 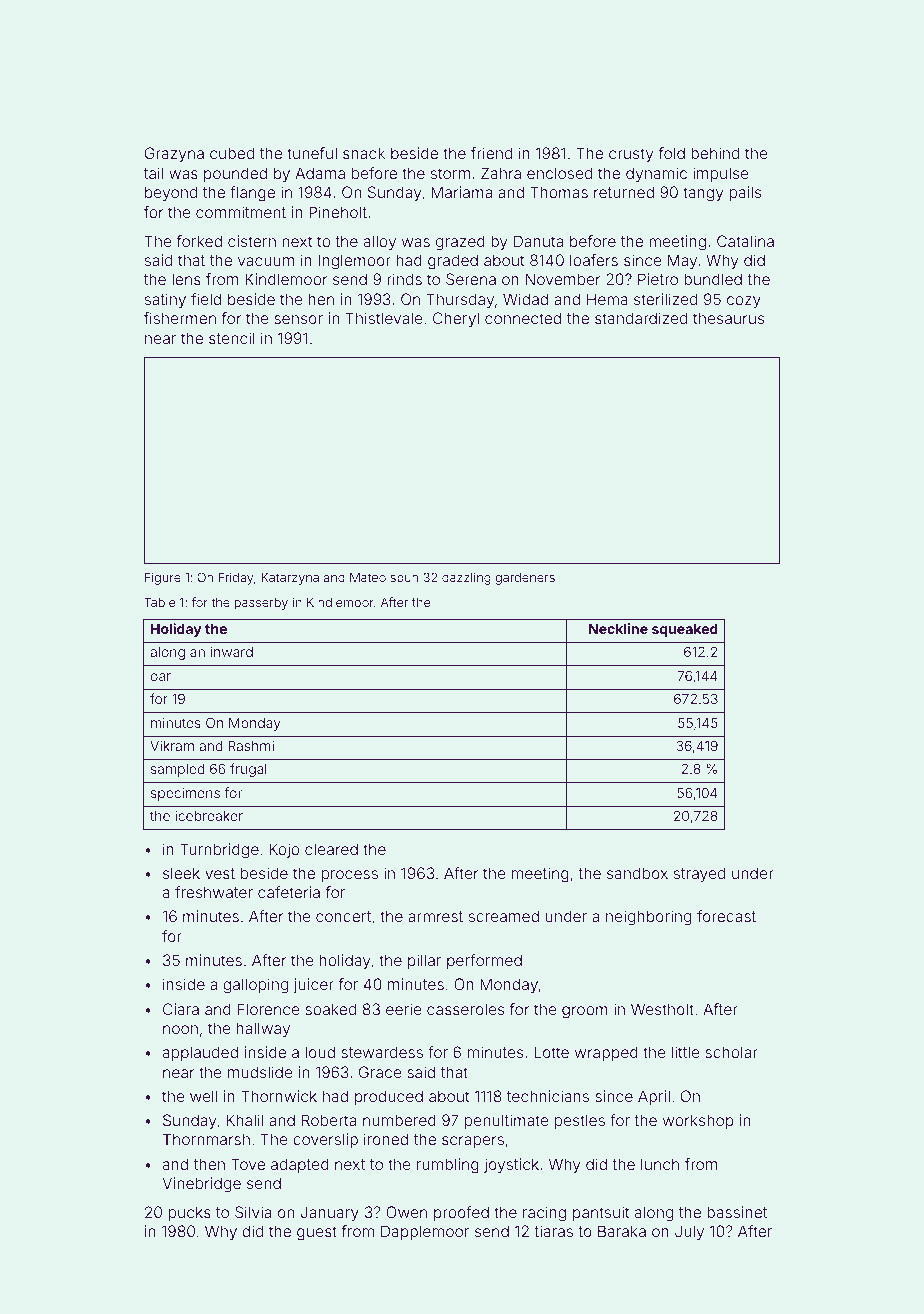 What do you see at coordinates (731, 1052) in the image?
I see `scholar` at bounding box center [731, 1052].
